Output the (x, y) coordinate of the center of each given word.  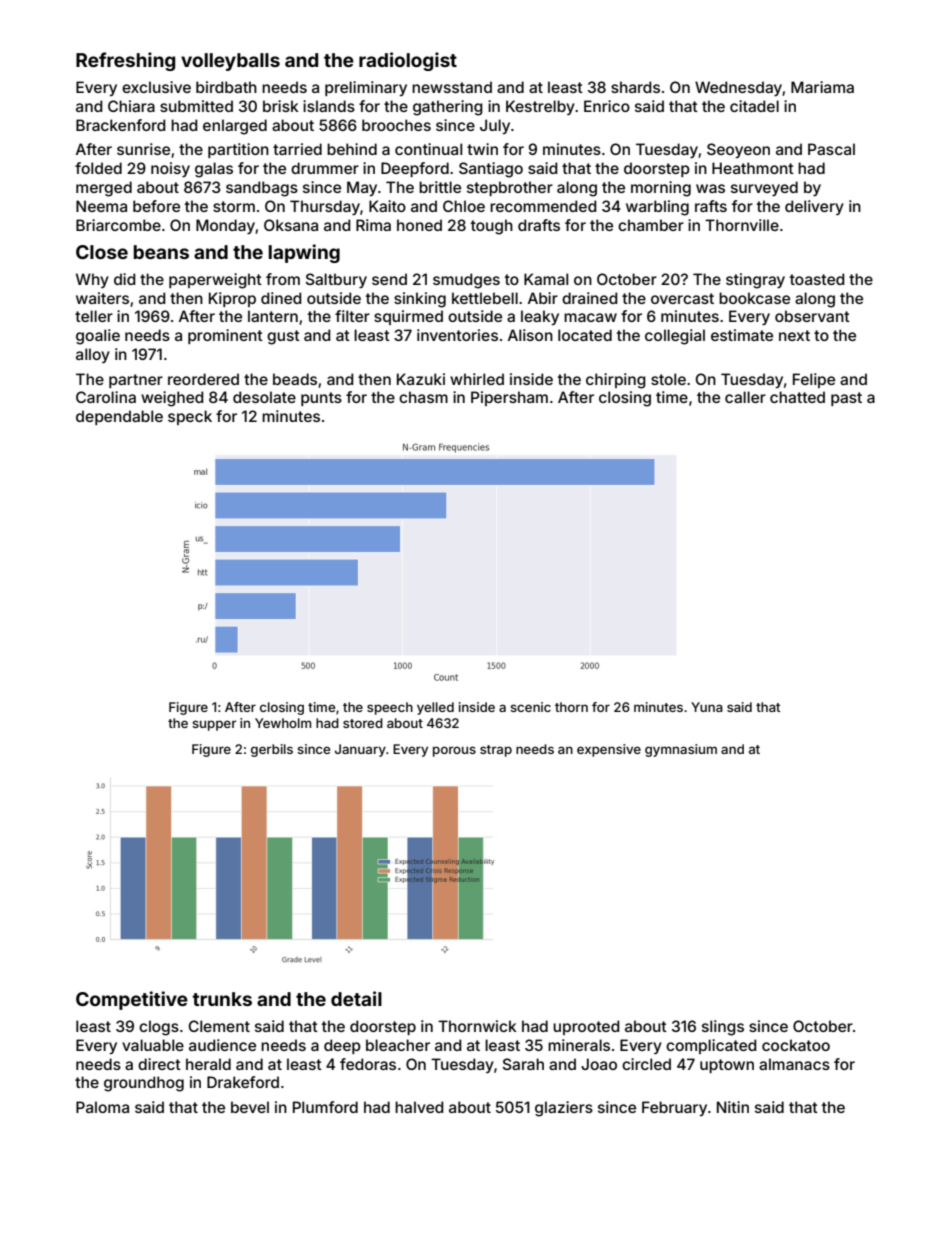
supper (214, 725)
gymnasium (681, 750)
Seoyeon (738, 150)
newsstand (452, 87)
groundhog (144, 1084)
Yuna (707, 707)
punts (321, 399)
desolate (264, 397)
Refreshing (125, 61)
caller (745, 397)
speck (190, 417)
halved (419, 1107)
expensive (609, 750)
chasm (423, 397)
